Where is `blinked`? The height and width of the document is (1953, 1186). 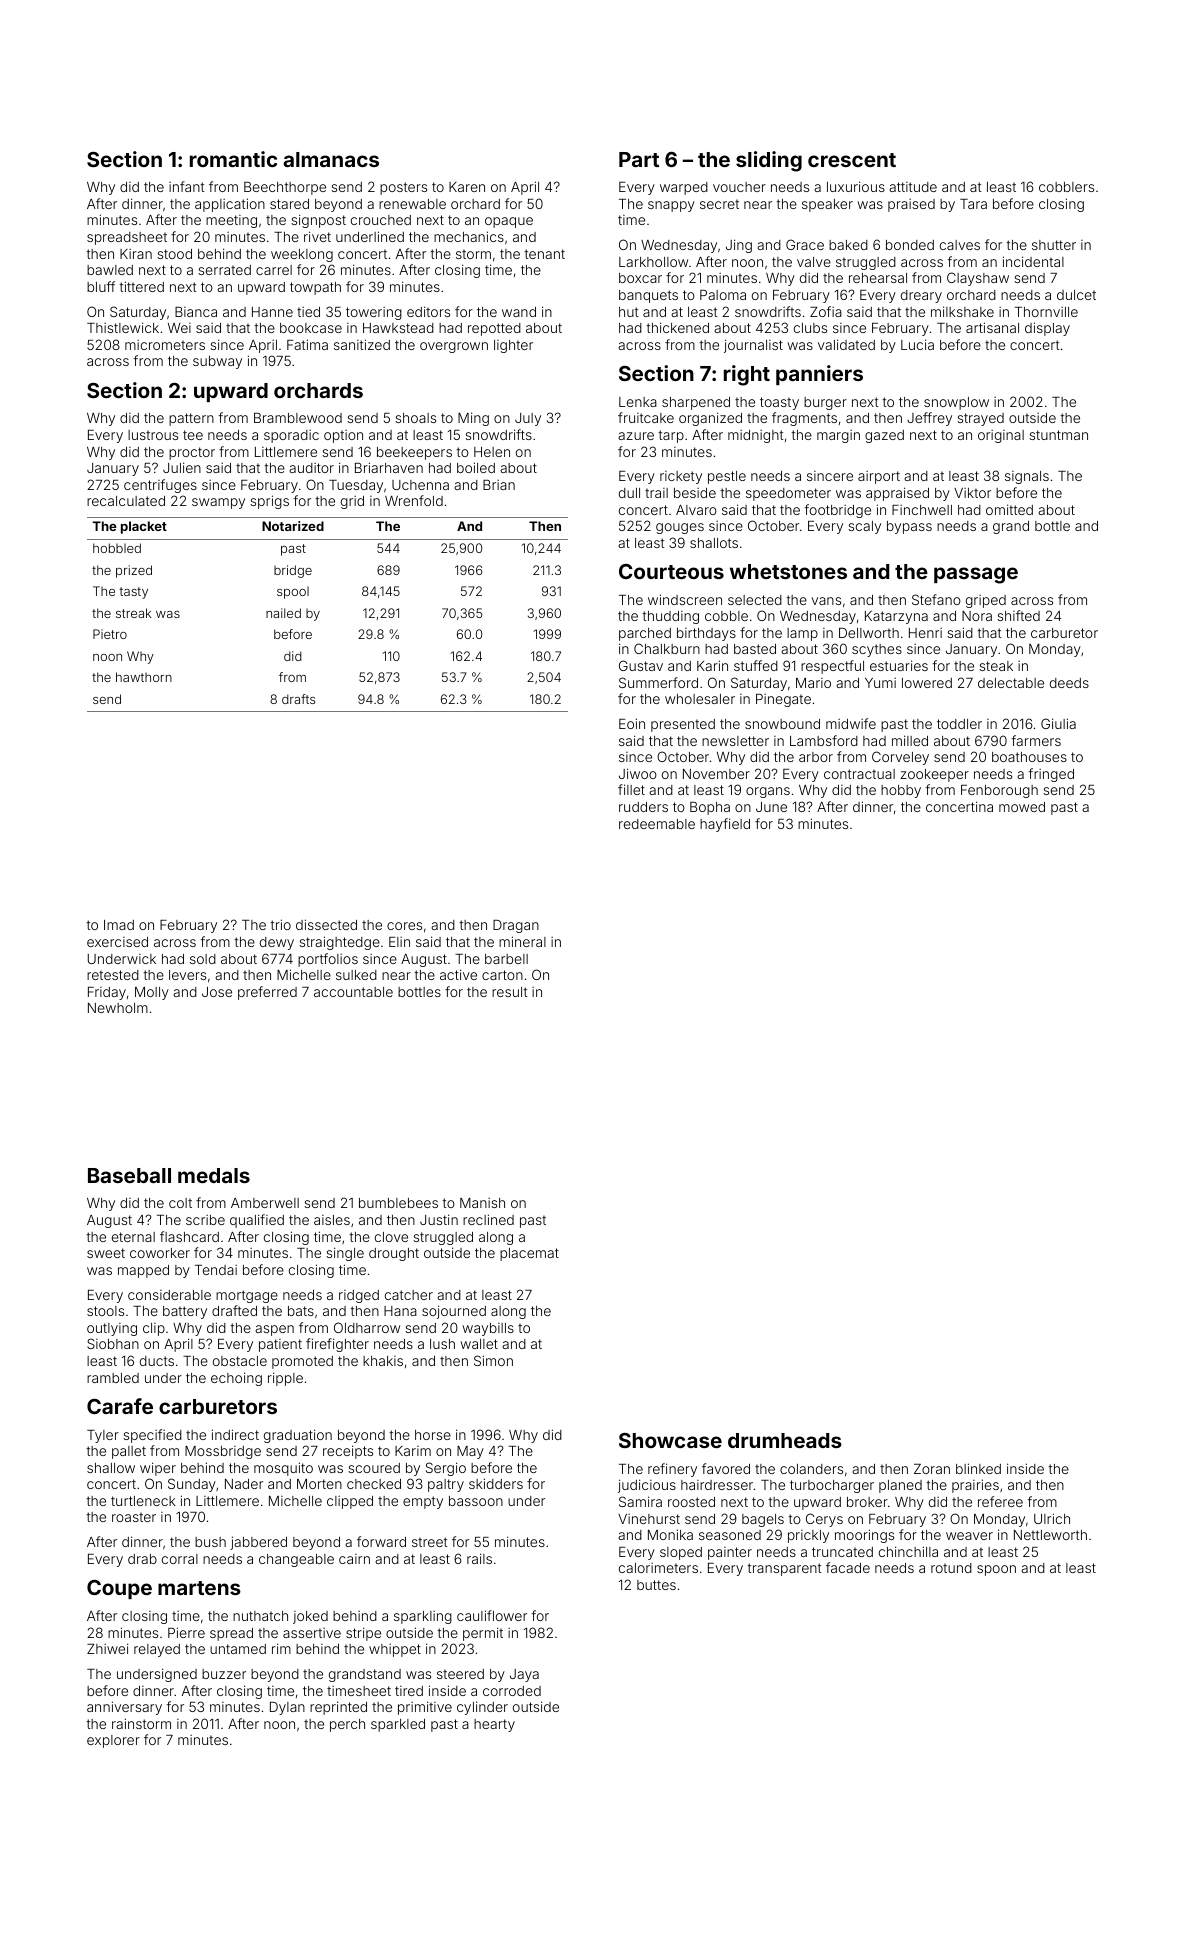 blinked is located at coordinates (978, 1468).
